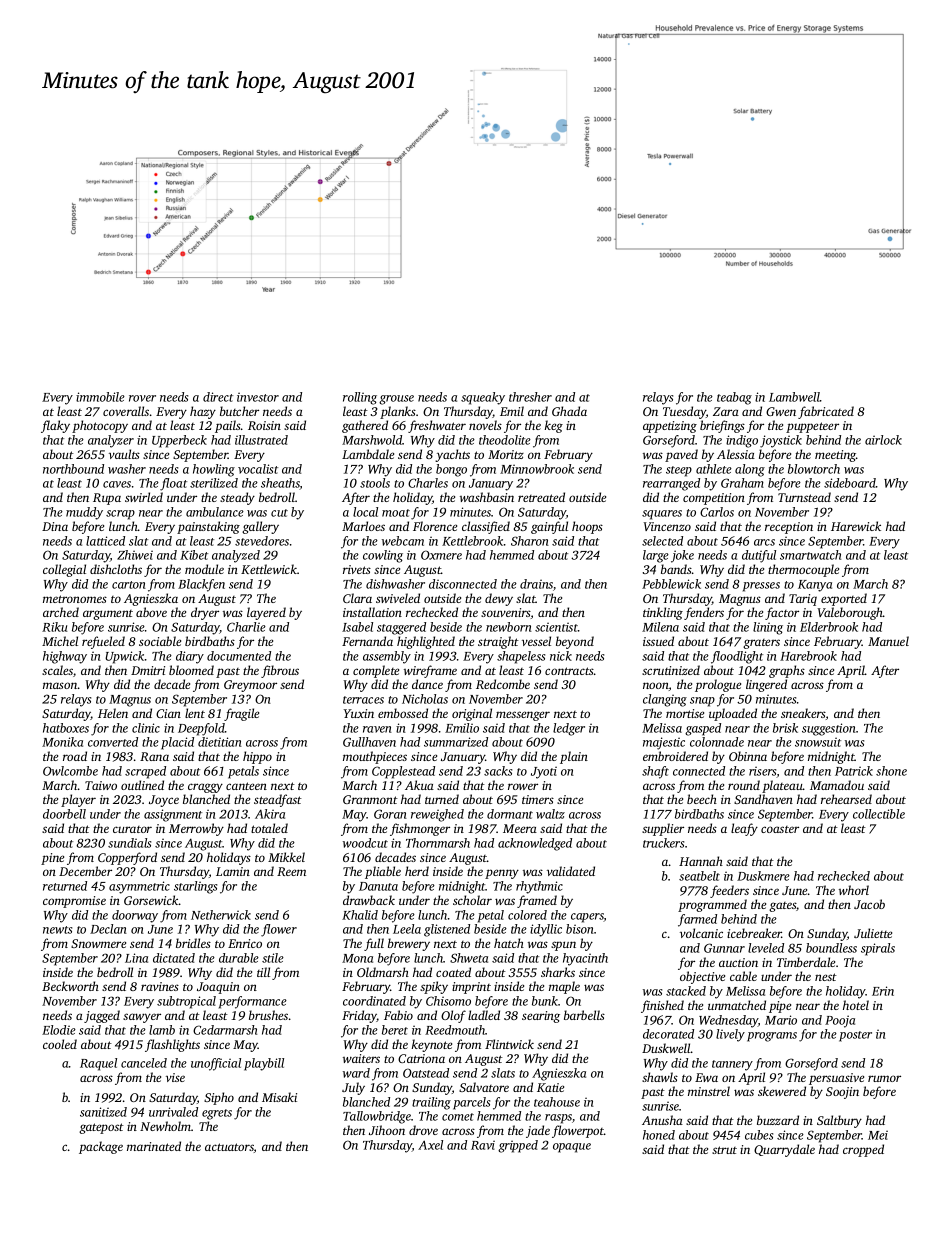 This image has height=1233, width=952. Describe the element at coordinates (804, 497) in the image. I see `Turnstead` at that location.
